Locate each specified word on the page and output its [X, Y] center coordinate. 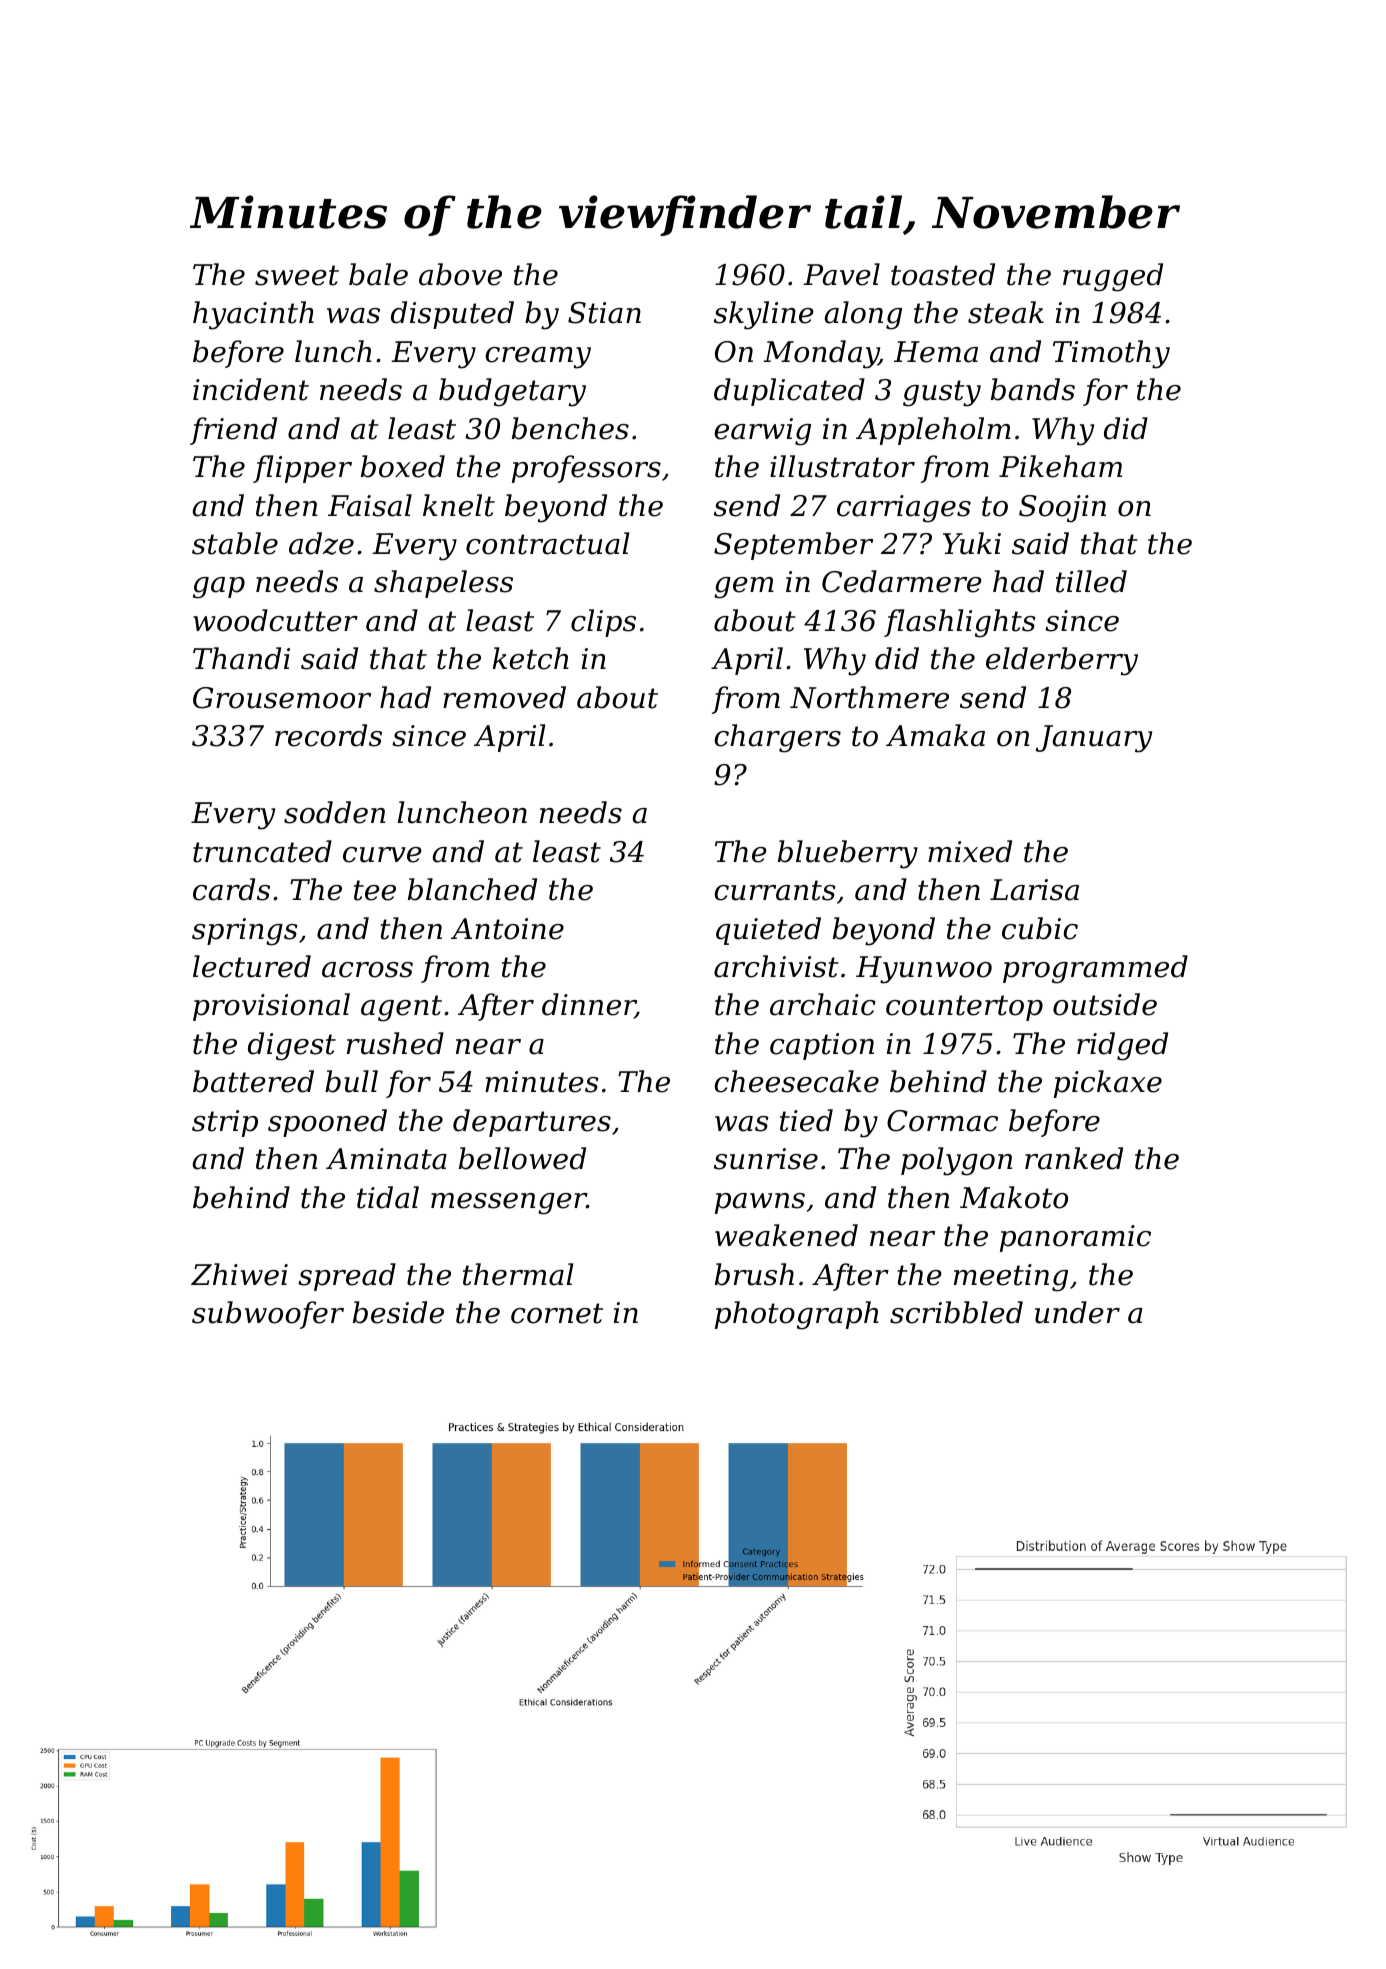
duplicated [789, 392]
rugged [1113, 277]
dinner [588, 1006]
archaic [823, 1004]
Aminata [386, 1159]
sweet [297, 275]
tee [375, 890]
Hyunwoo [924, 970]
